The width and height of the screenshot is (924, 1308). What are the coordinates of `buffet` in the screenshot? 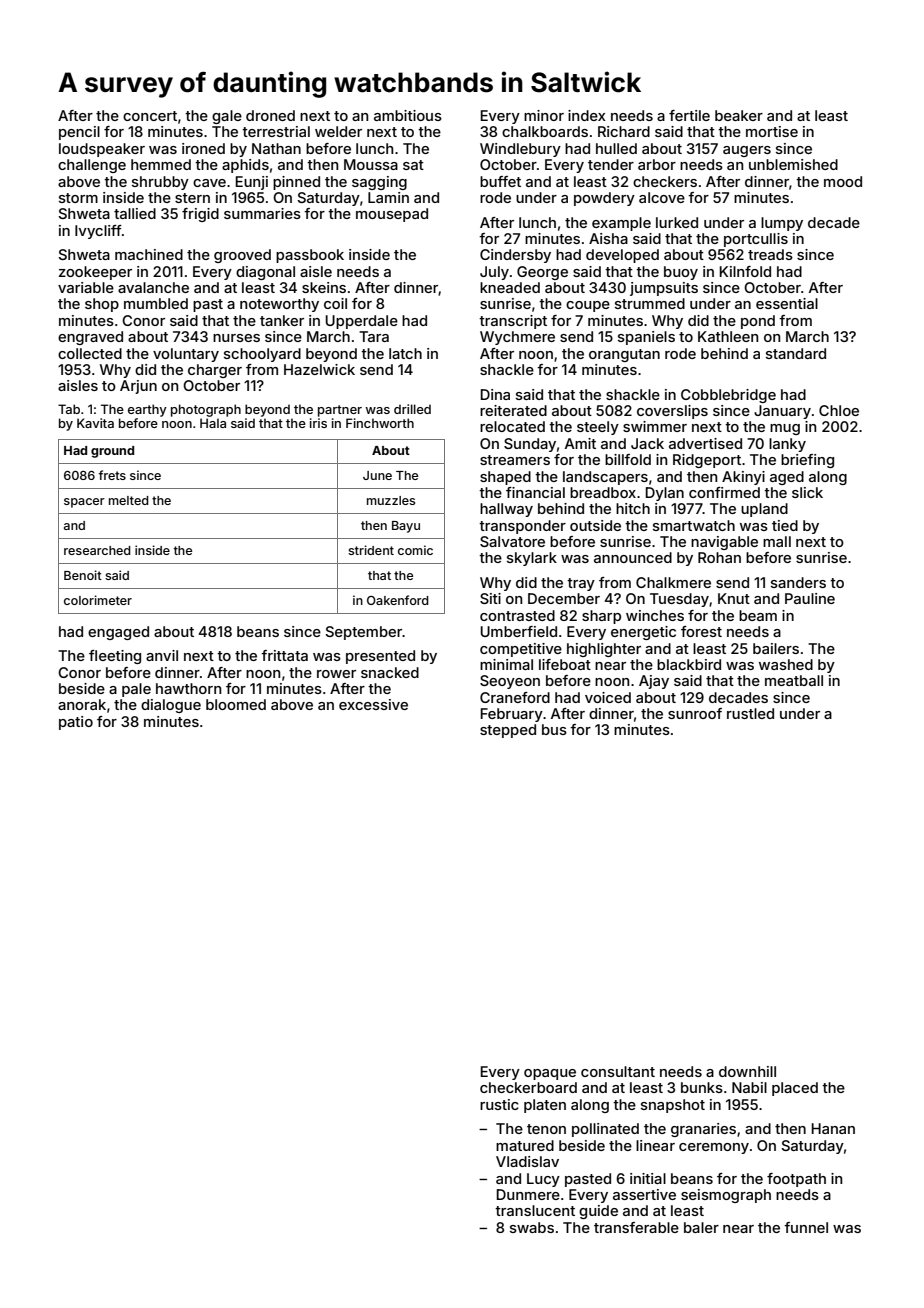 It's located at (500, 181).
